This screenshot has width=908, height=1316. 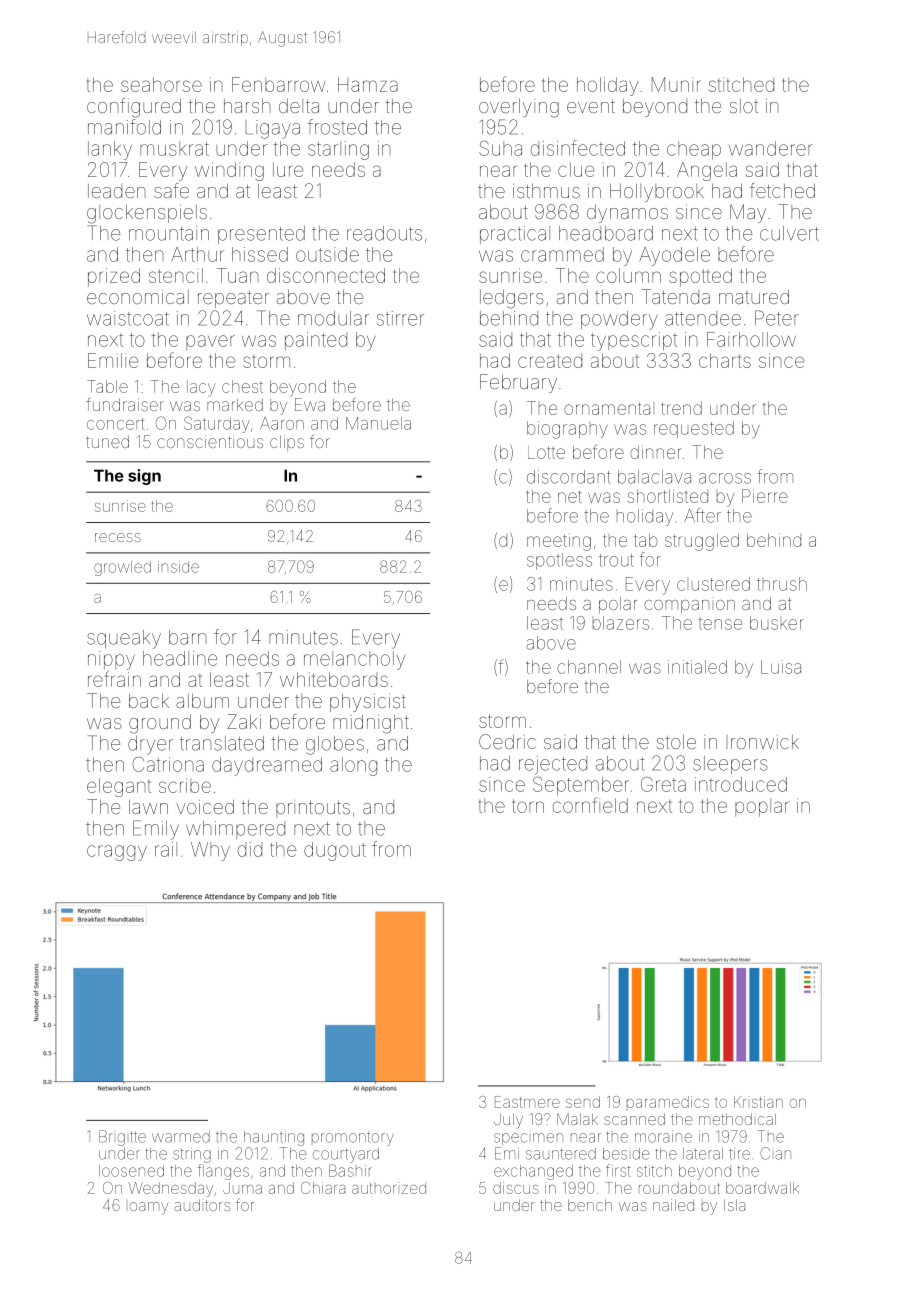 What do you see at coordinates (353, 766) in the screenshot?
I see `along` at bounding box center [353, 766].
